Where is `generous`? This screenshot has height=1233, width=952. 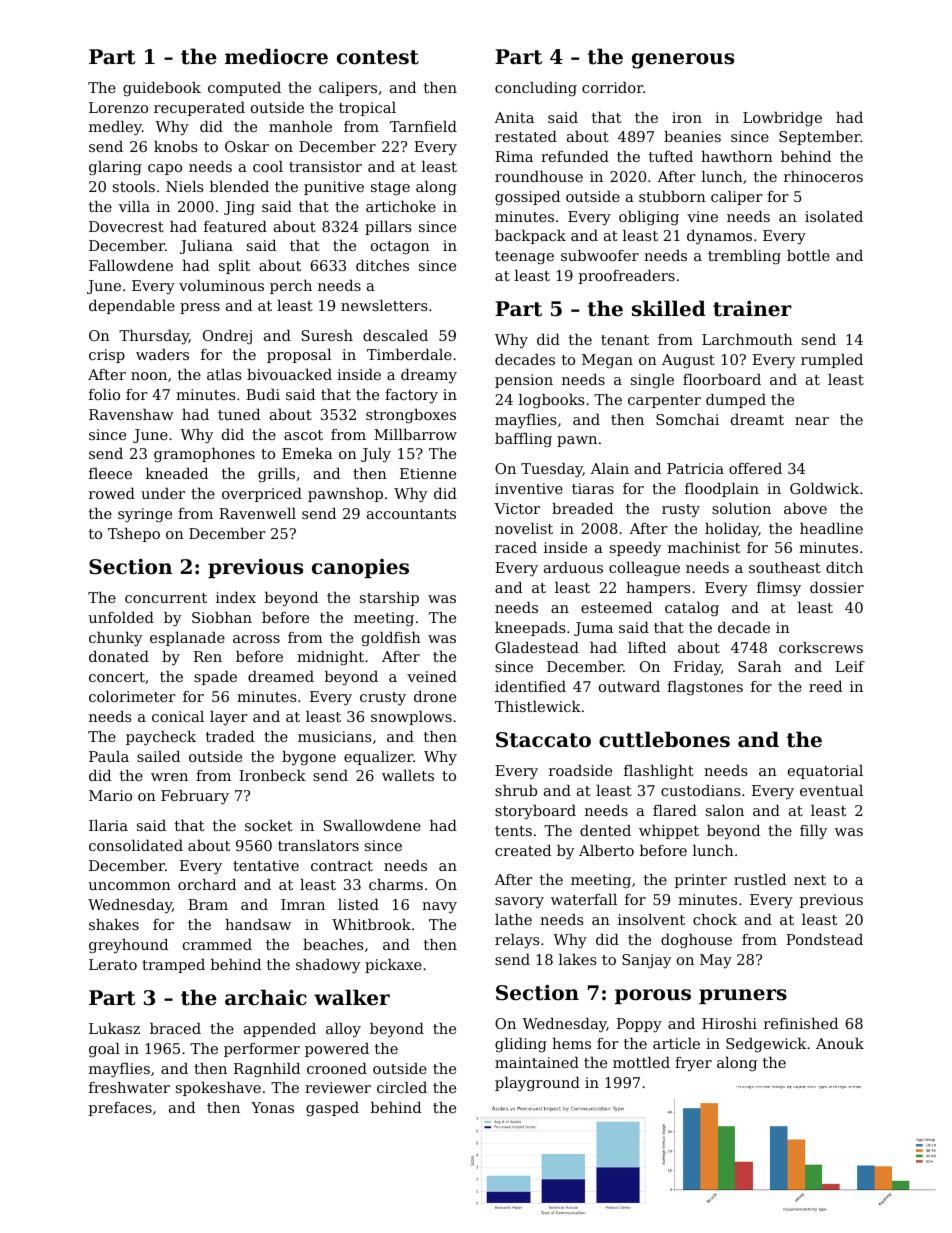 generous is located at coordinates (683, 61).
